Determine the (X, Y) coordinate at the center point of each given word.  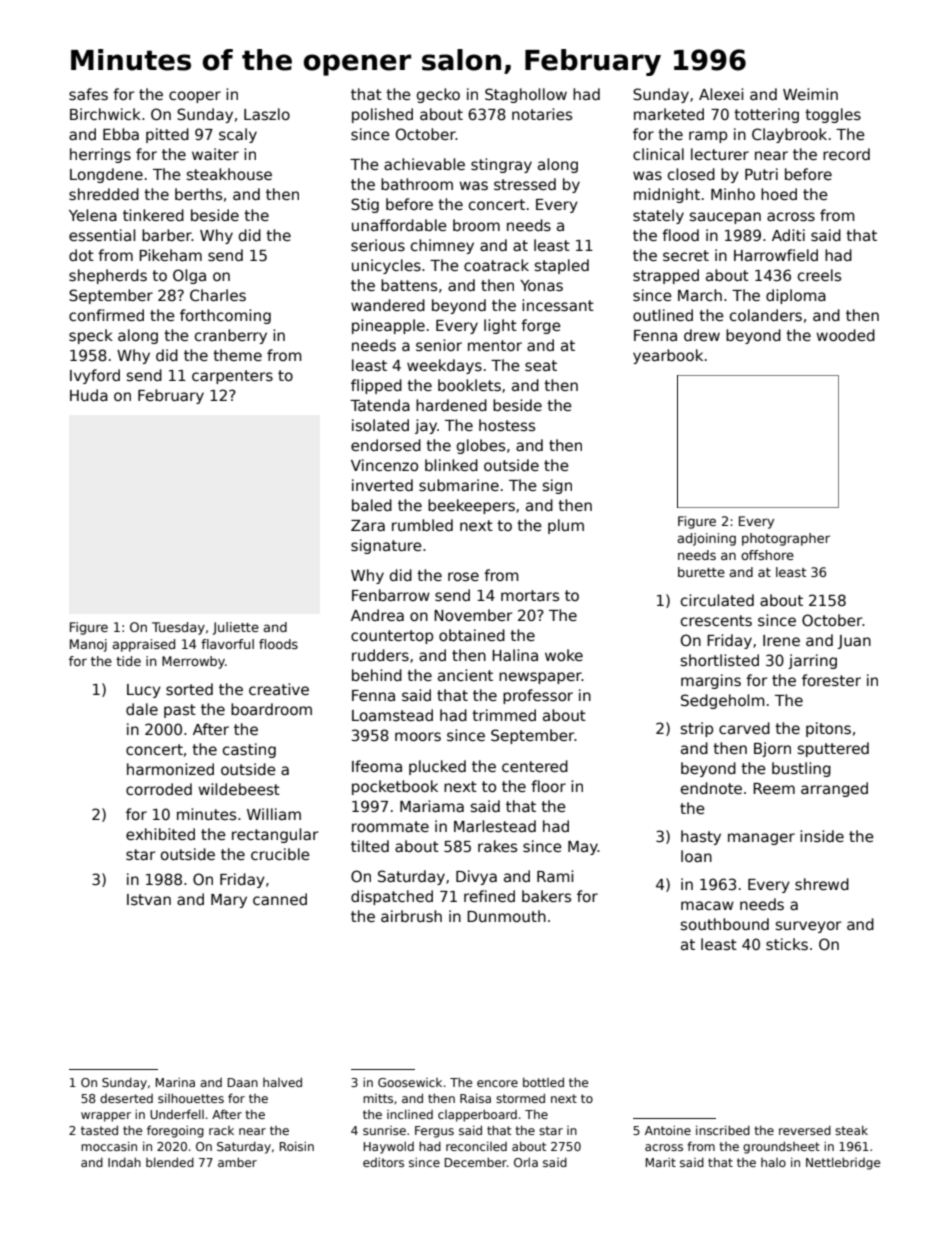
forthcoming (225, 316)
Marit (661, 1162)
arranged (834, 789)
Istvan (149, 899)
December (476, 1162)
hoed (779, 194)
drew (702, 335)
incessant (558, 305)
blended (170, 1162)
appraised (143, 645)
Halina (515, 655)
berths (198, 194)
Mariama (432, 806)
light (500, 326)
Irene (781, 640)
